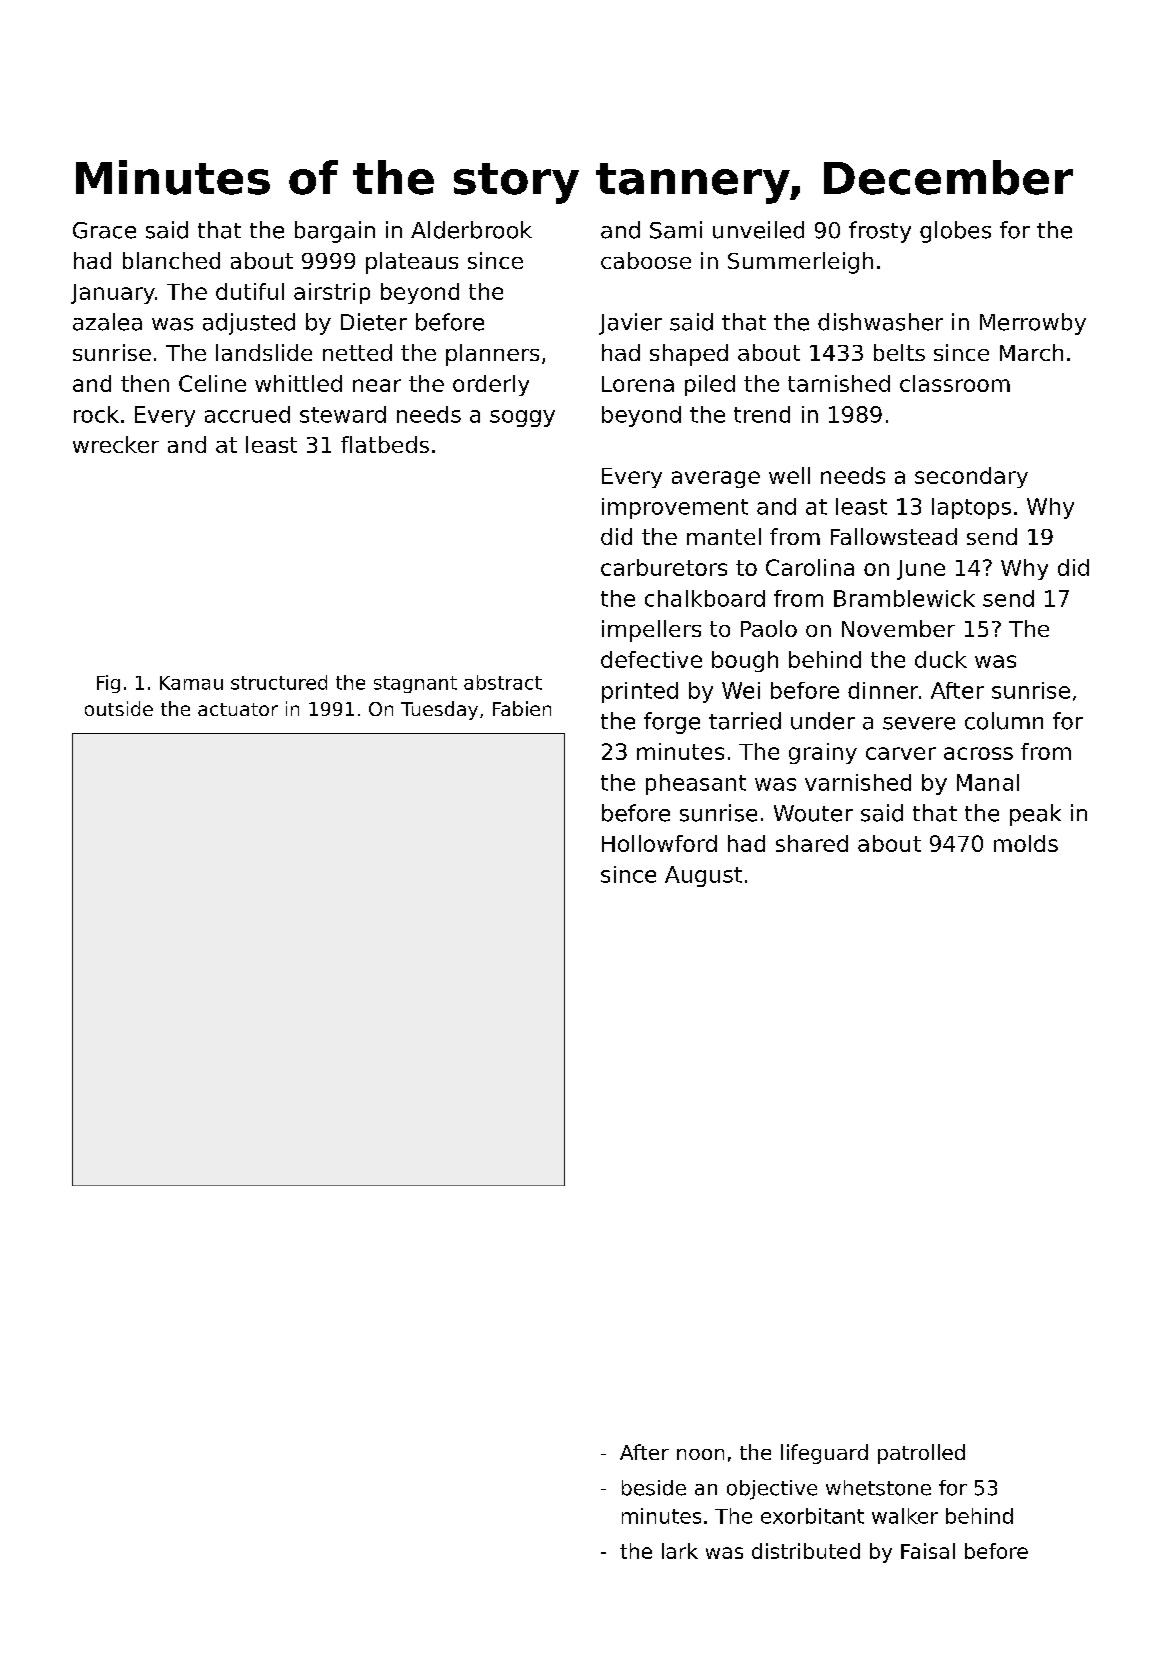 Image resolution: width=1165 pixels, height=1654 pixels. Describe the element at coordinates (1004, 721) in the screenshot. I see `column` at that location.
